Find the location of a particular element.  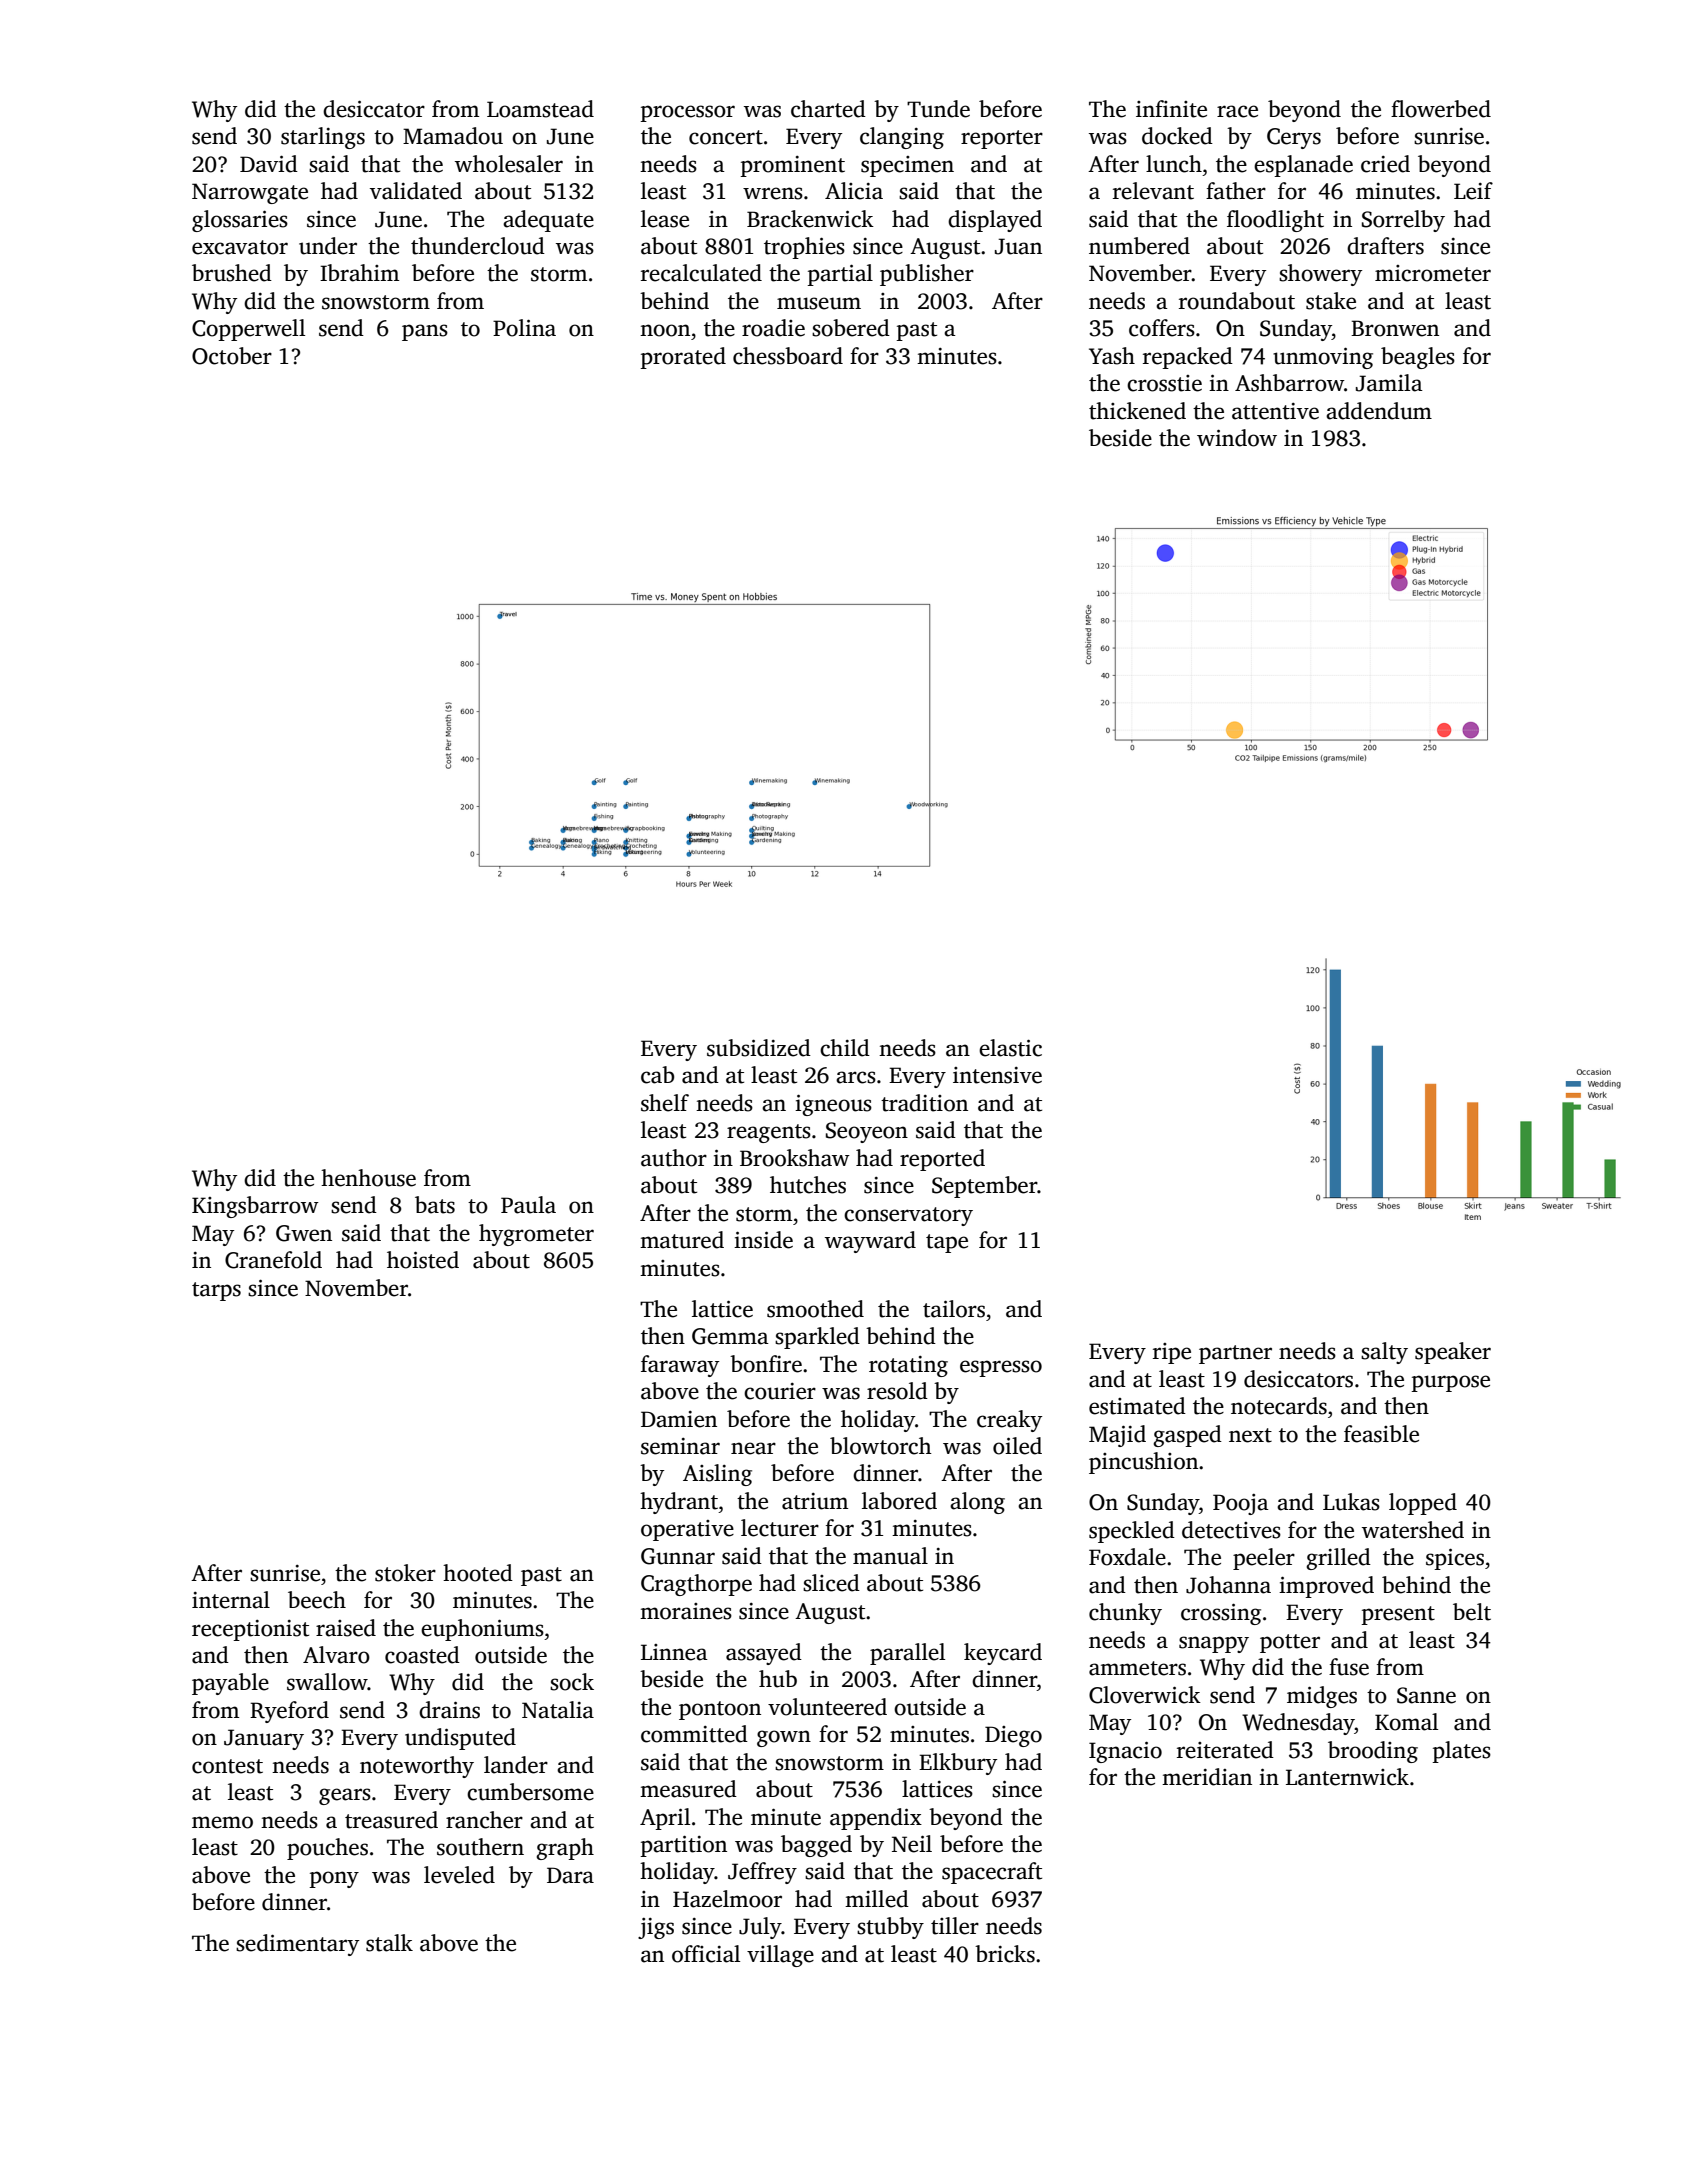

infinite is located at coordinates (1171, 109).
